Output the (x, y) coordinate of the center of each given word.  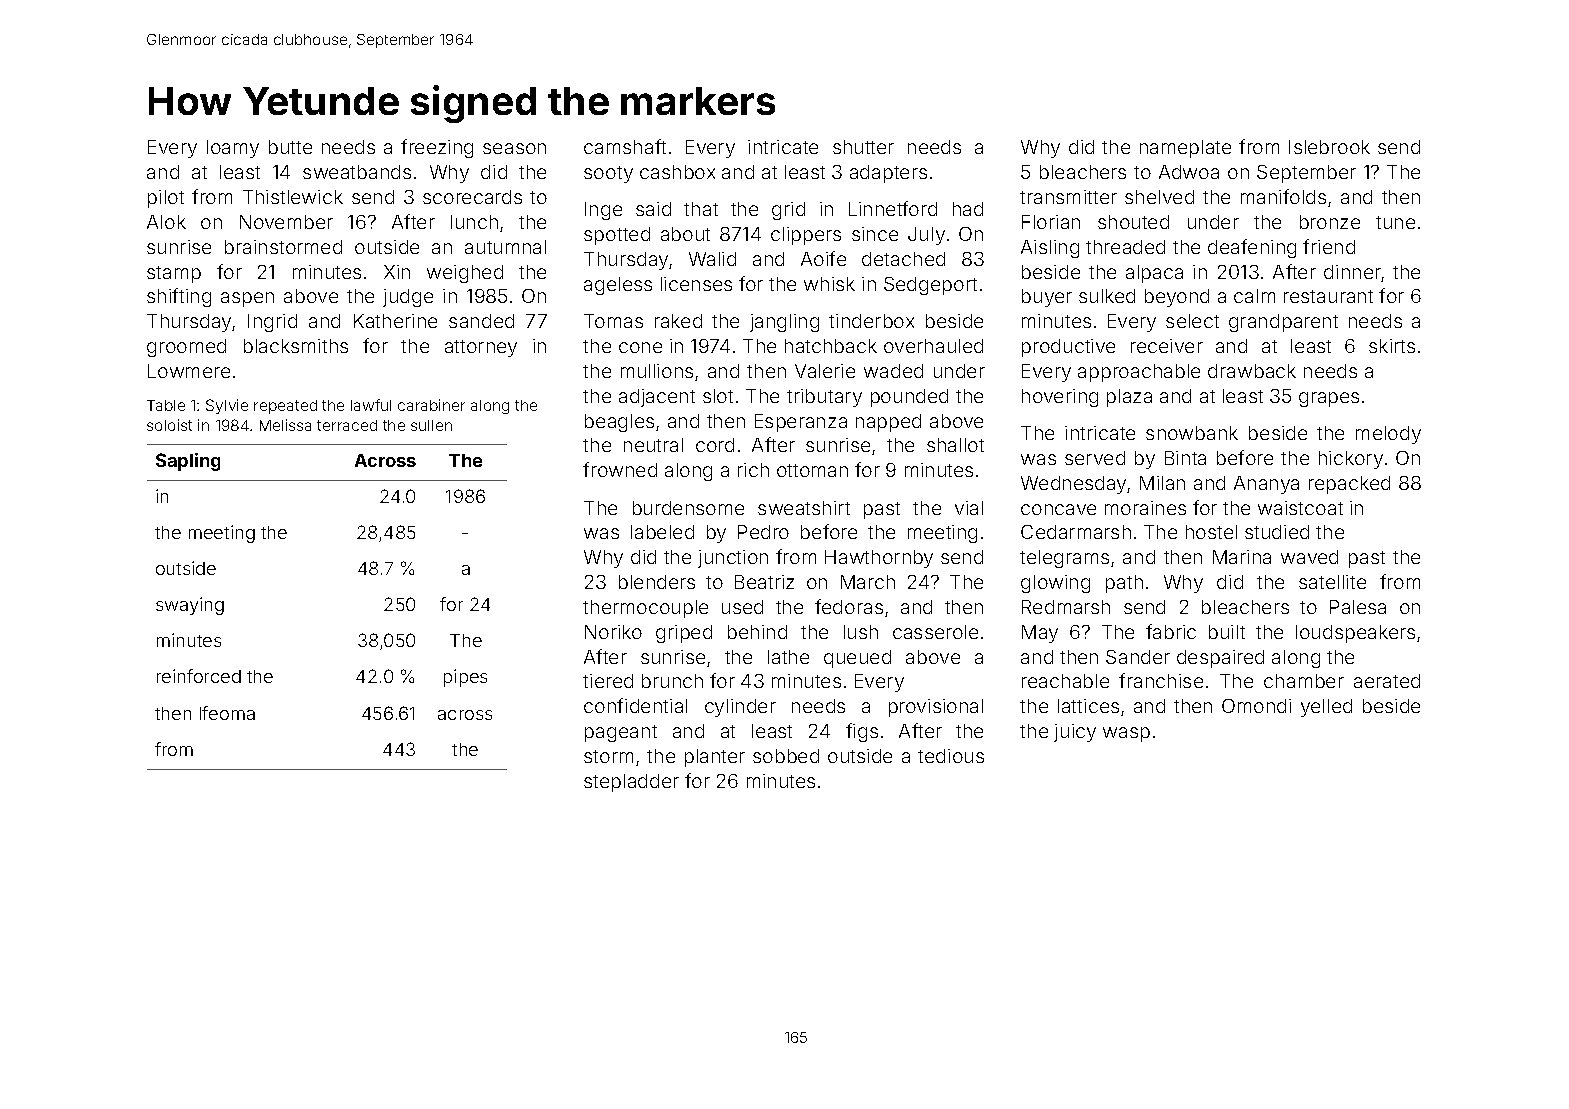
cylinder (740, 708)
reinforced (199, 676)
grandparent (1283, 323)
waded (893, 371)
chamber (1304, 681)
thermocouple (645, 609)
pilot (166, 199)
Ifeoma (227, 713)
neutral (653, 445)
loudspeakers (1355, 634)
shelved (1159, 197)
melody (1388, 435)
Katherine (395, 321)
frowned (620, 469)
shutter (863, 147)
